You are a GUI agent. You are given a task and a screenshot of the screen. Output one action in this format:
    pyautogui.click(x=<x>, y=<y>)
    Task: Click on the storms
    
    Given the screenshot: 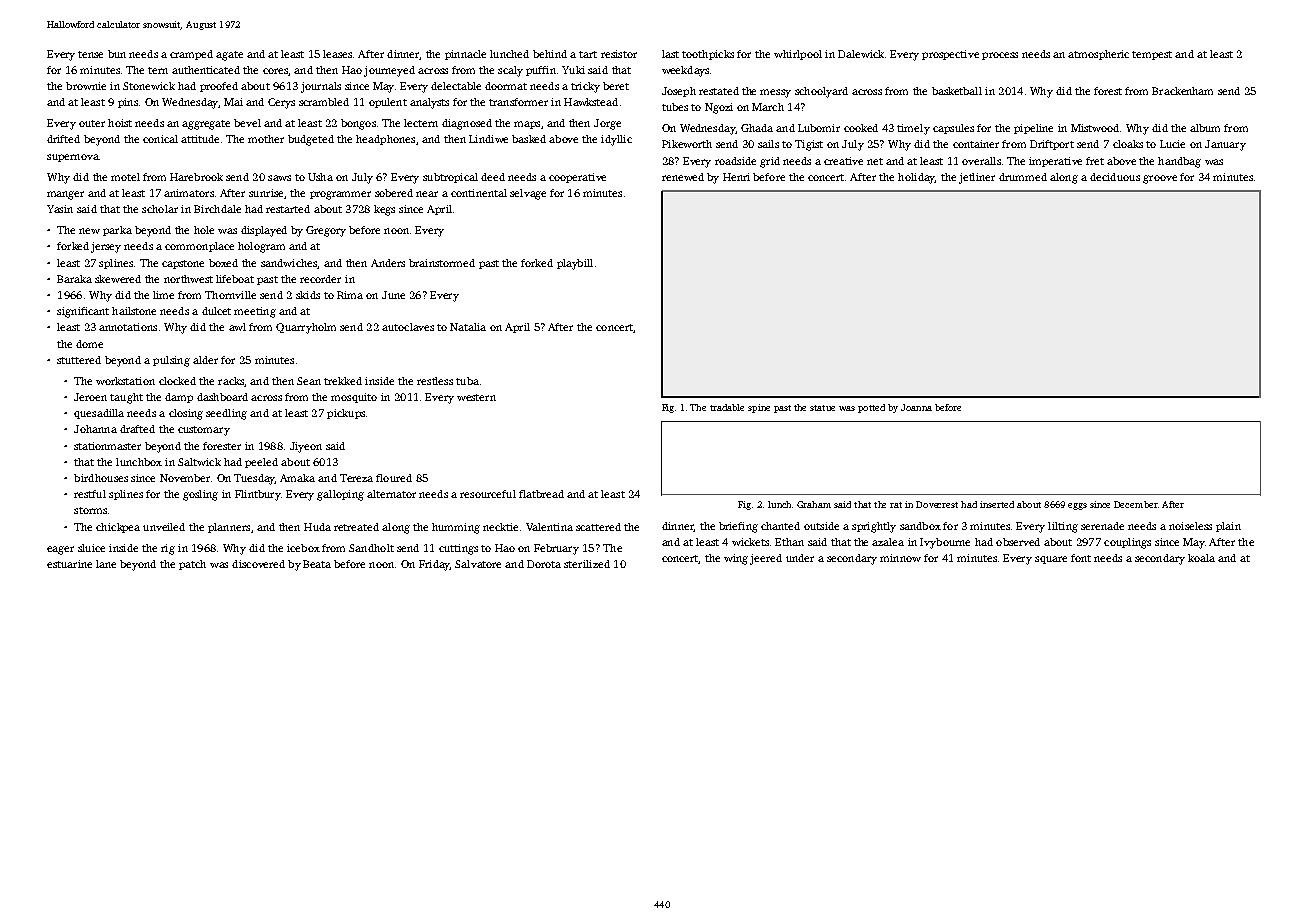 What is the action you would take?
    pyautogui.click(x=90, y=510)
